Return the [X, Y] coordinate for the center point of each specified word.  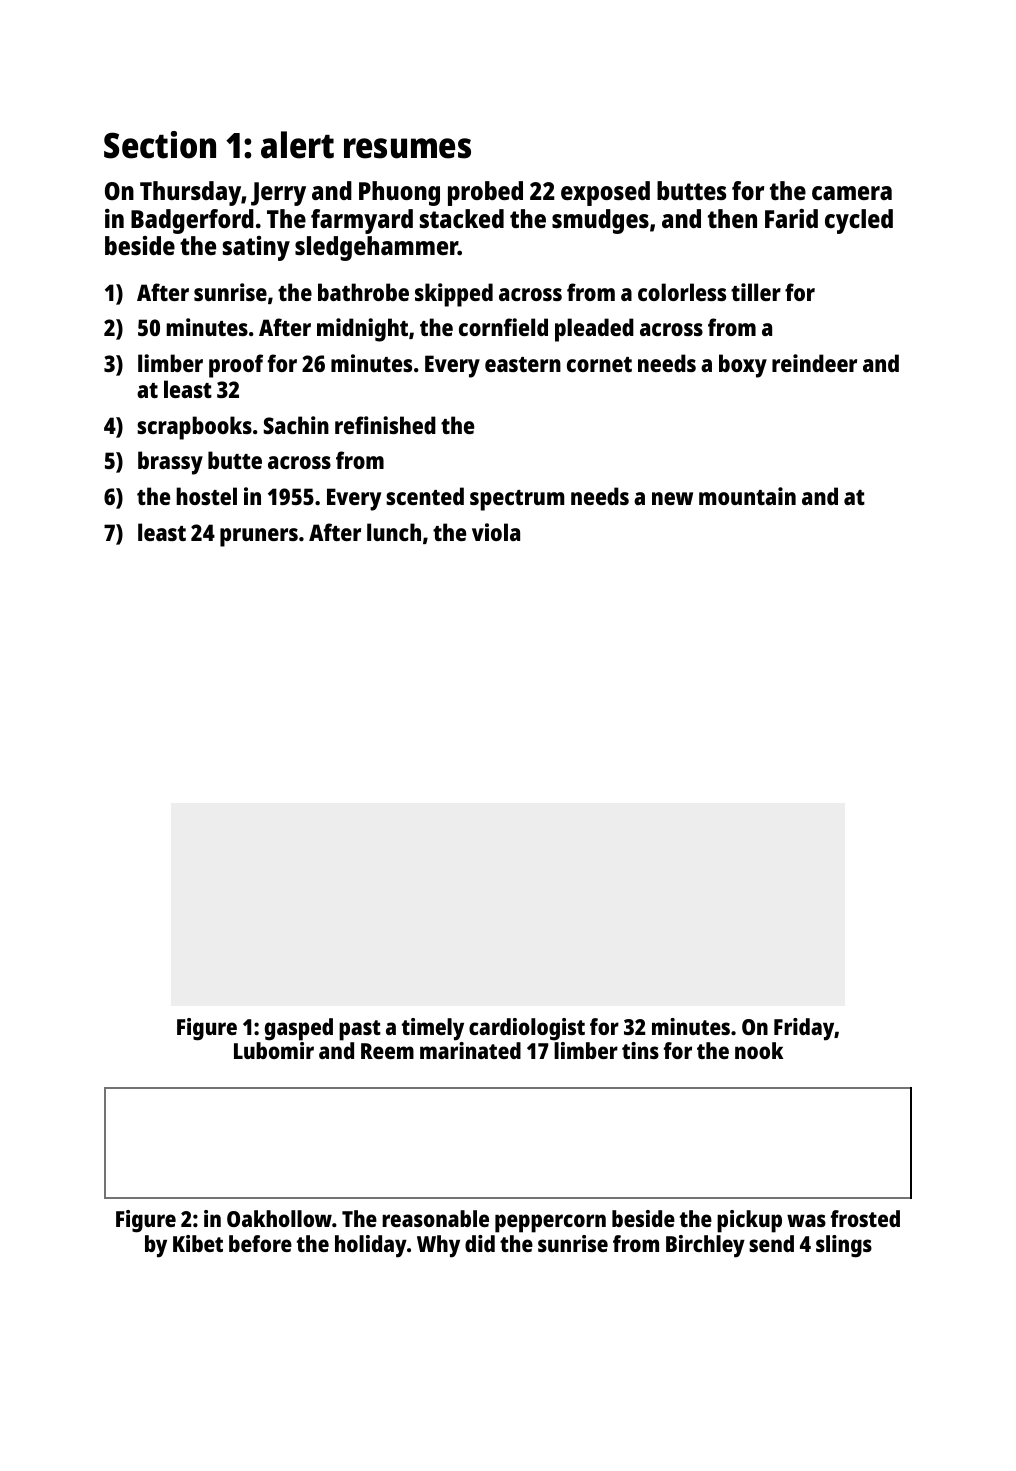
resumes [407, 148]
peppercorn [550, 1223]
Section [160, 145]
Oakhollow [279, 1218]
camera [852, 193]
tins [640, 1050]
